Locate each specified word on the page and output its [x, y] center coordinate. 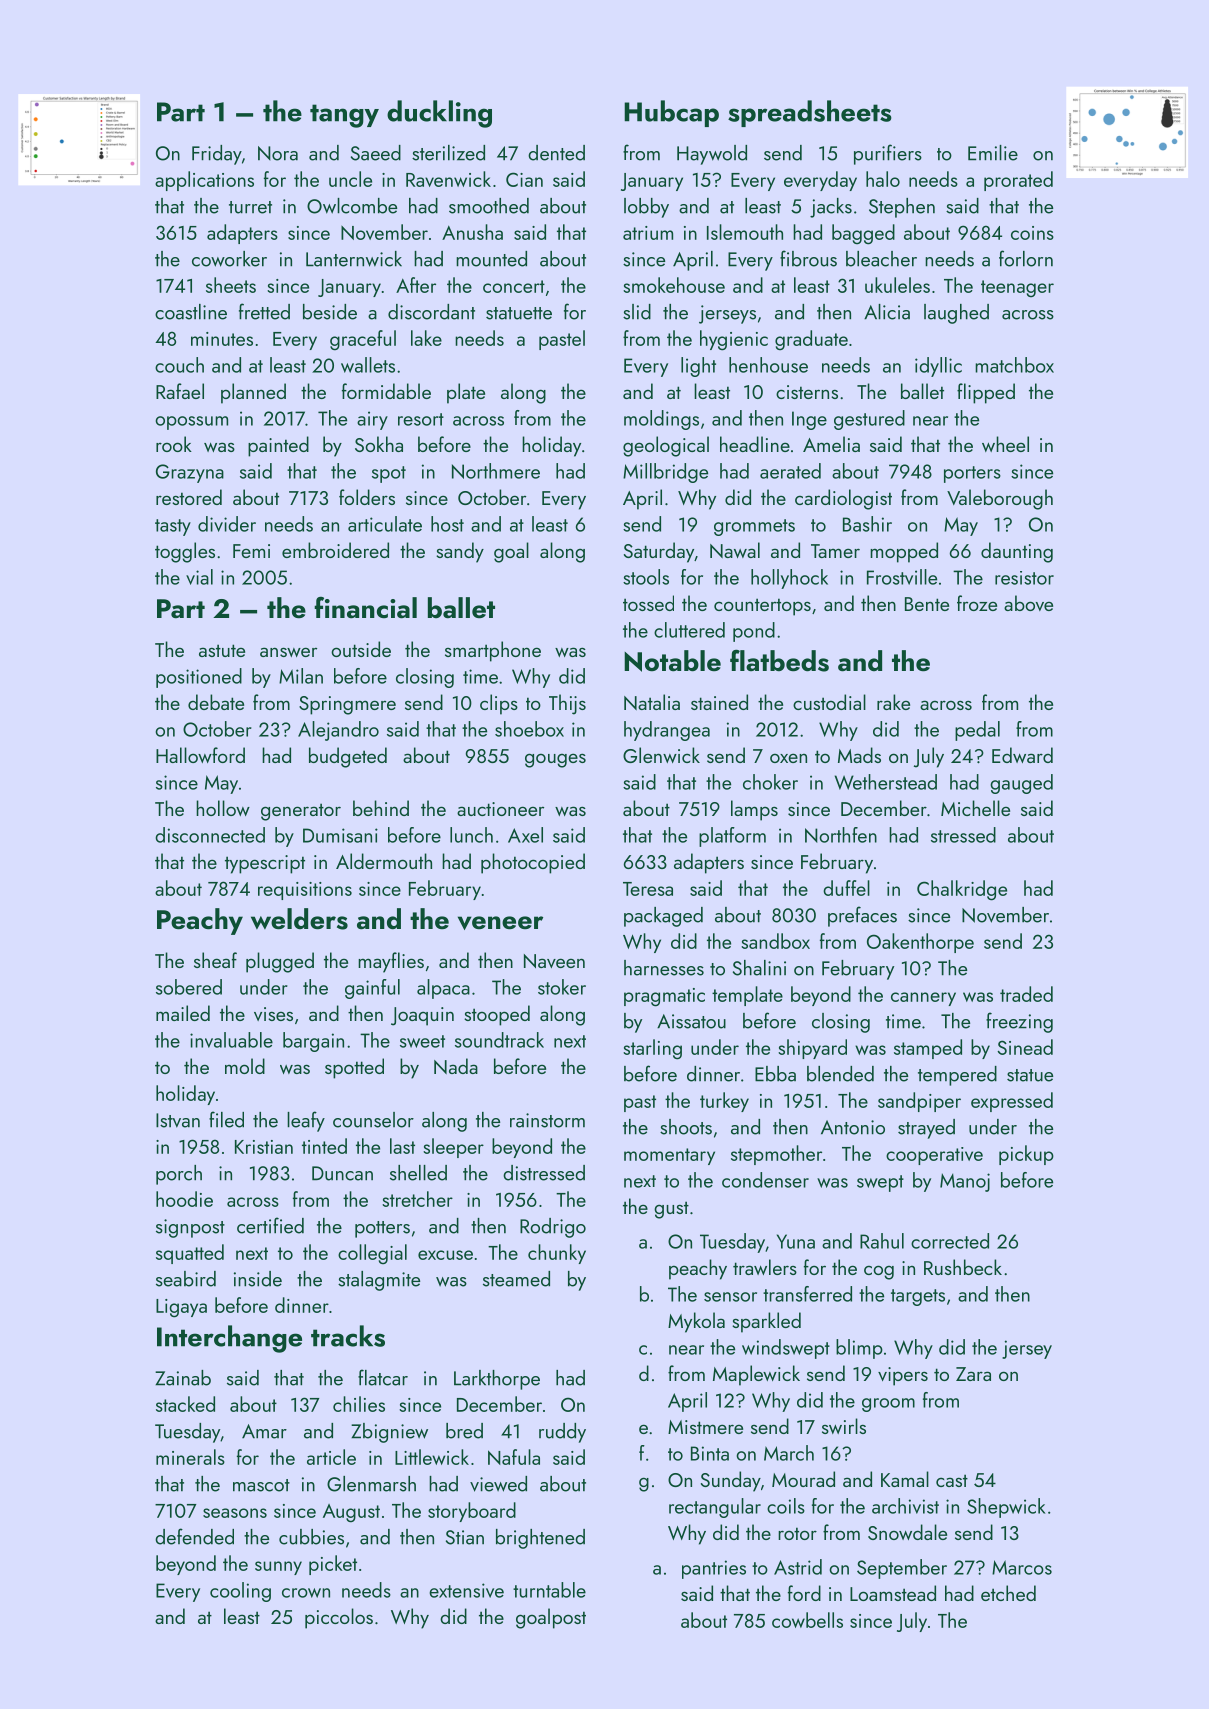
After [416, 285]
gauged [1021, 784]
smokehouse [674, 285]
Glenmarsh [371, 1484]
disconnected [210, 835]
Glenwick [661, 755]
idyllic [938, 367]
